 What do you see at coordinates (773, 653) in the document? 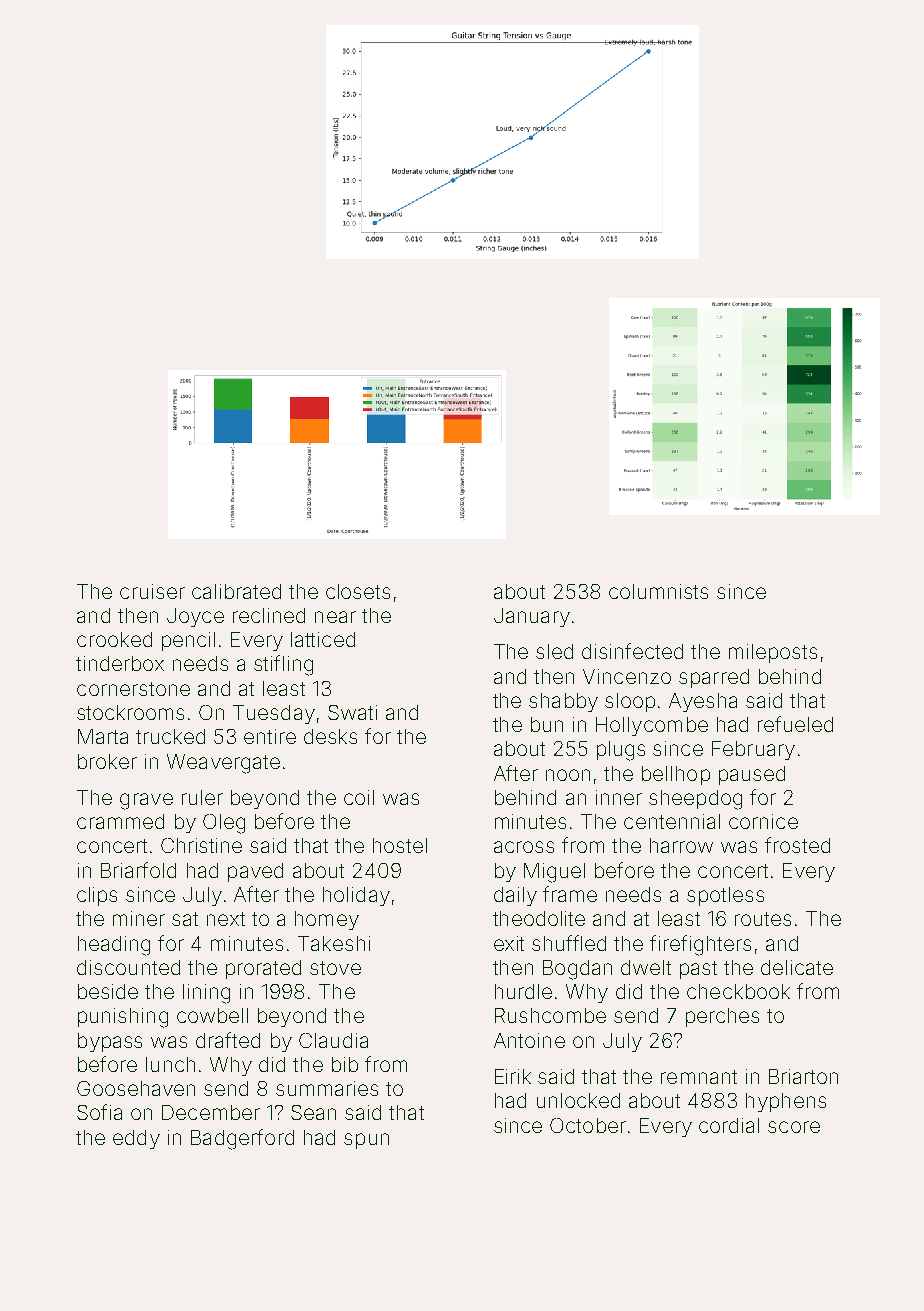
I see `mileposts` at bounding box center [773, 653].
